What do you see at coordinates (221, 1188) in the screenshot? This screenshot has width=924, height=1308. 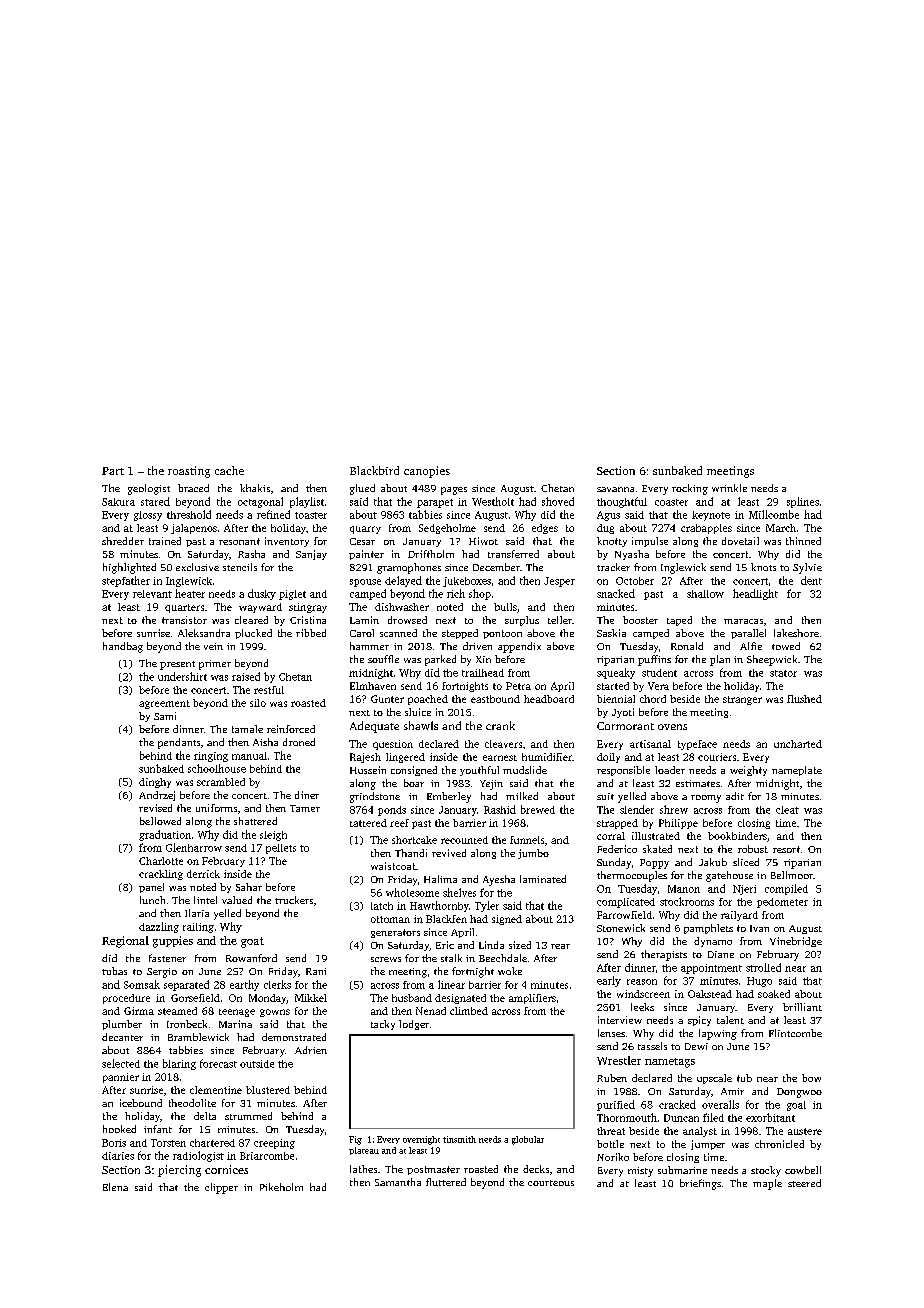 I see `clipper` at bounding box center [221, 1188].
